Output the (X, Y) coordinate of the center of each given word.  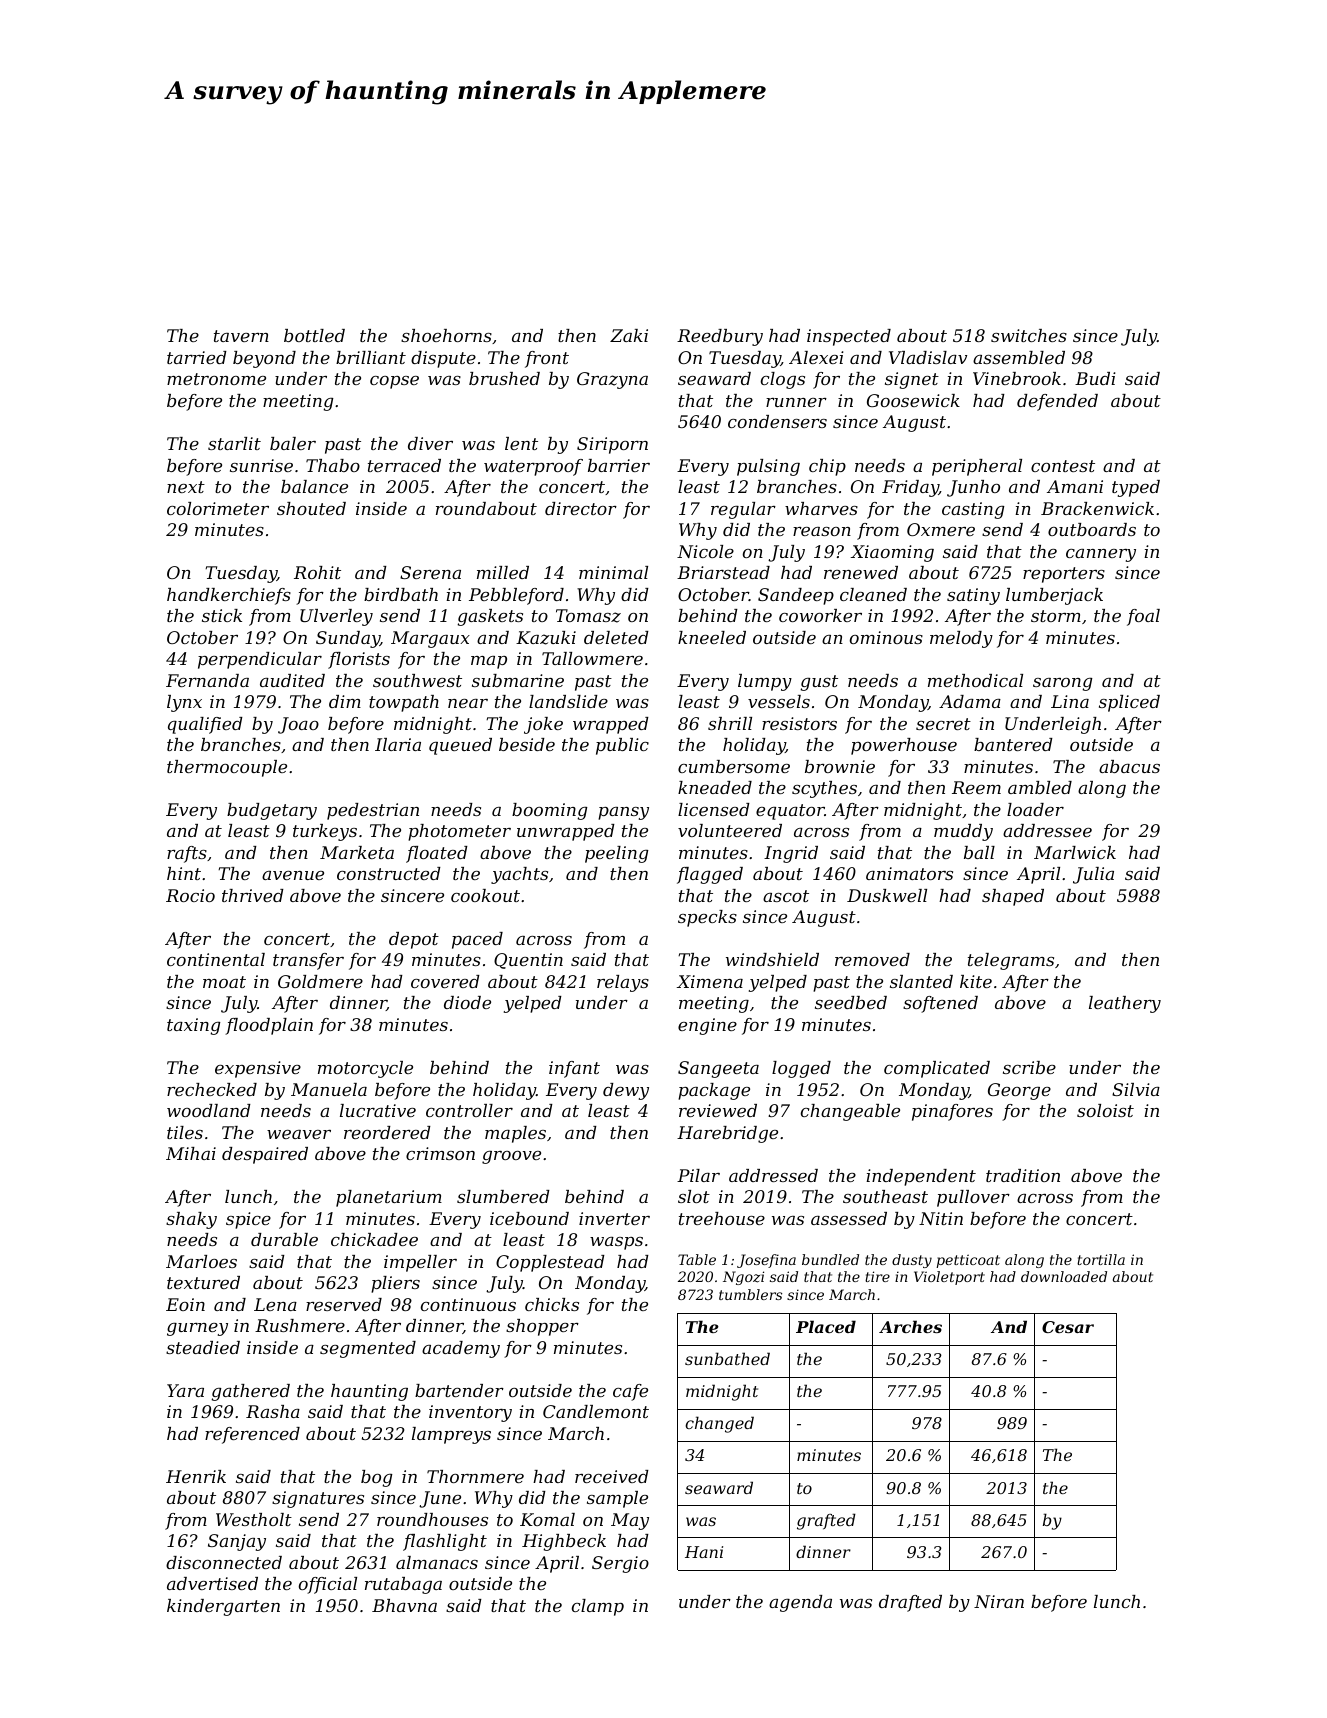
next (186, 487)
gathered (250, 1392)
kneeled (712, 637)
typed (1136, 488)
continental (216, 959)
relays (623, 983)
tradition (1023, 1175)
